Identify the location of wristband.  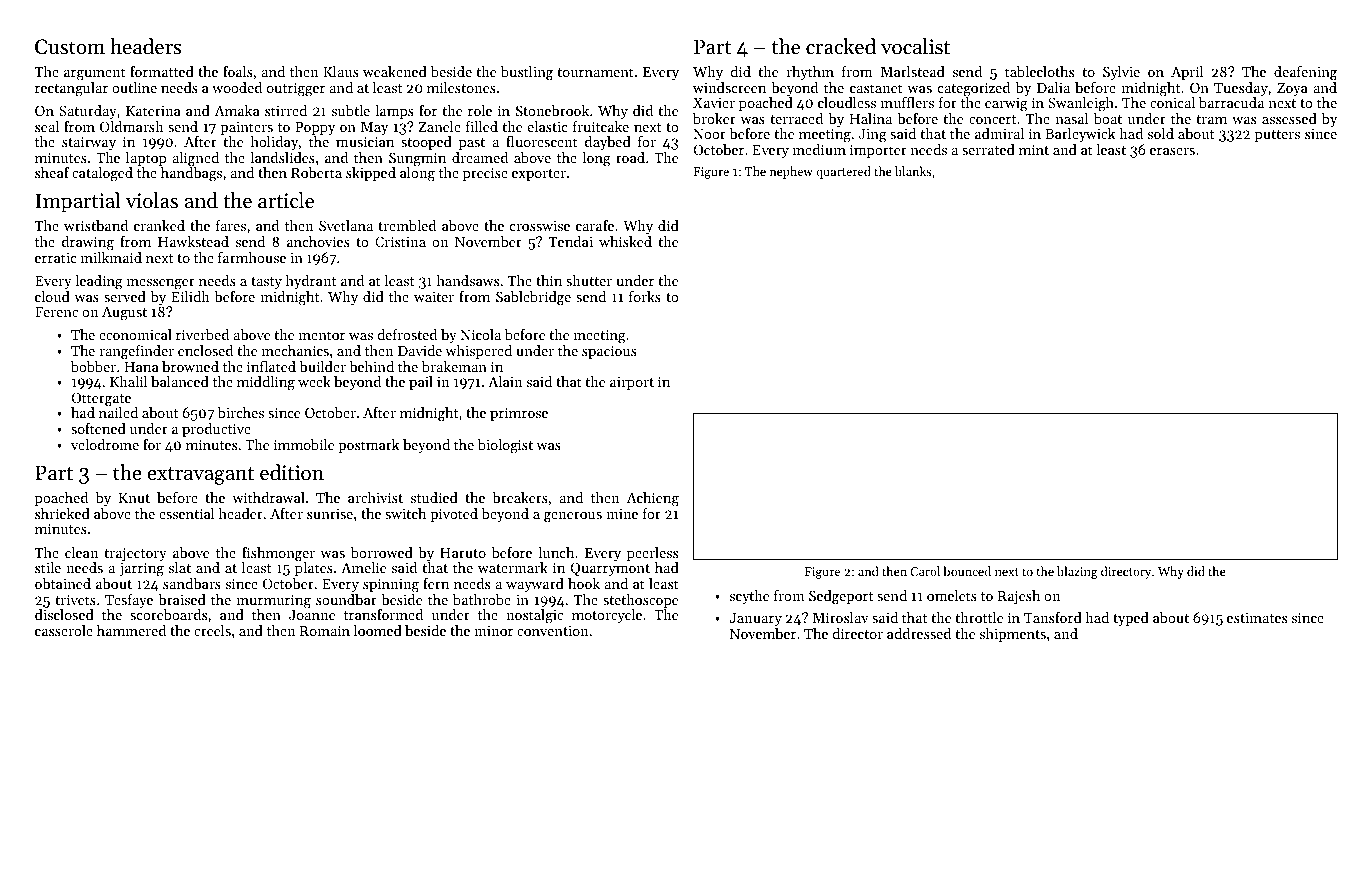
(96, 225).
